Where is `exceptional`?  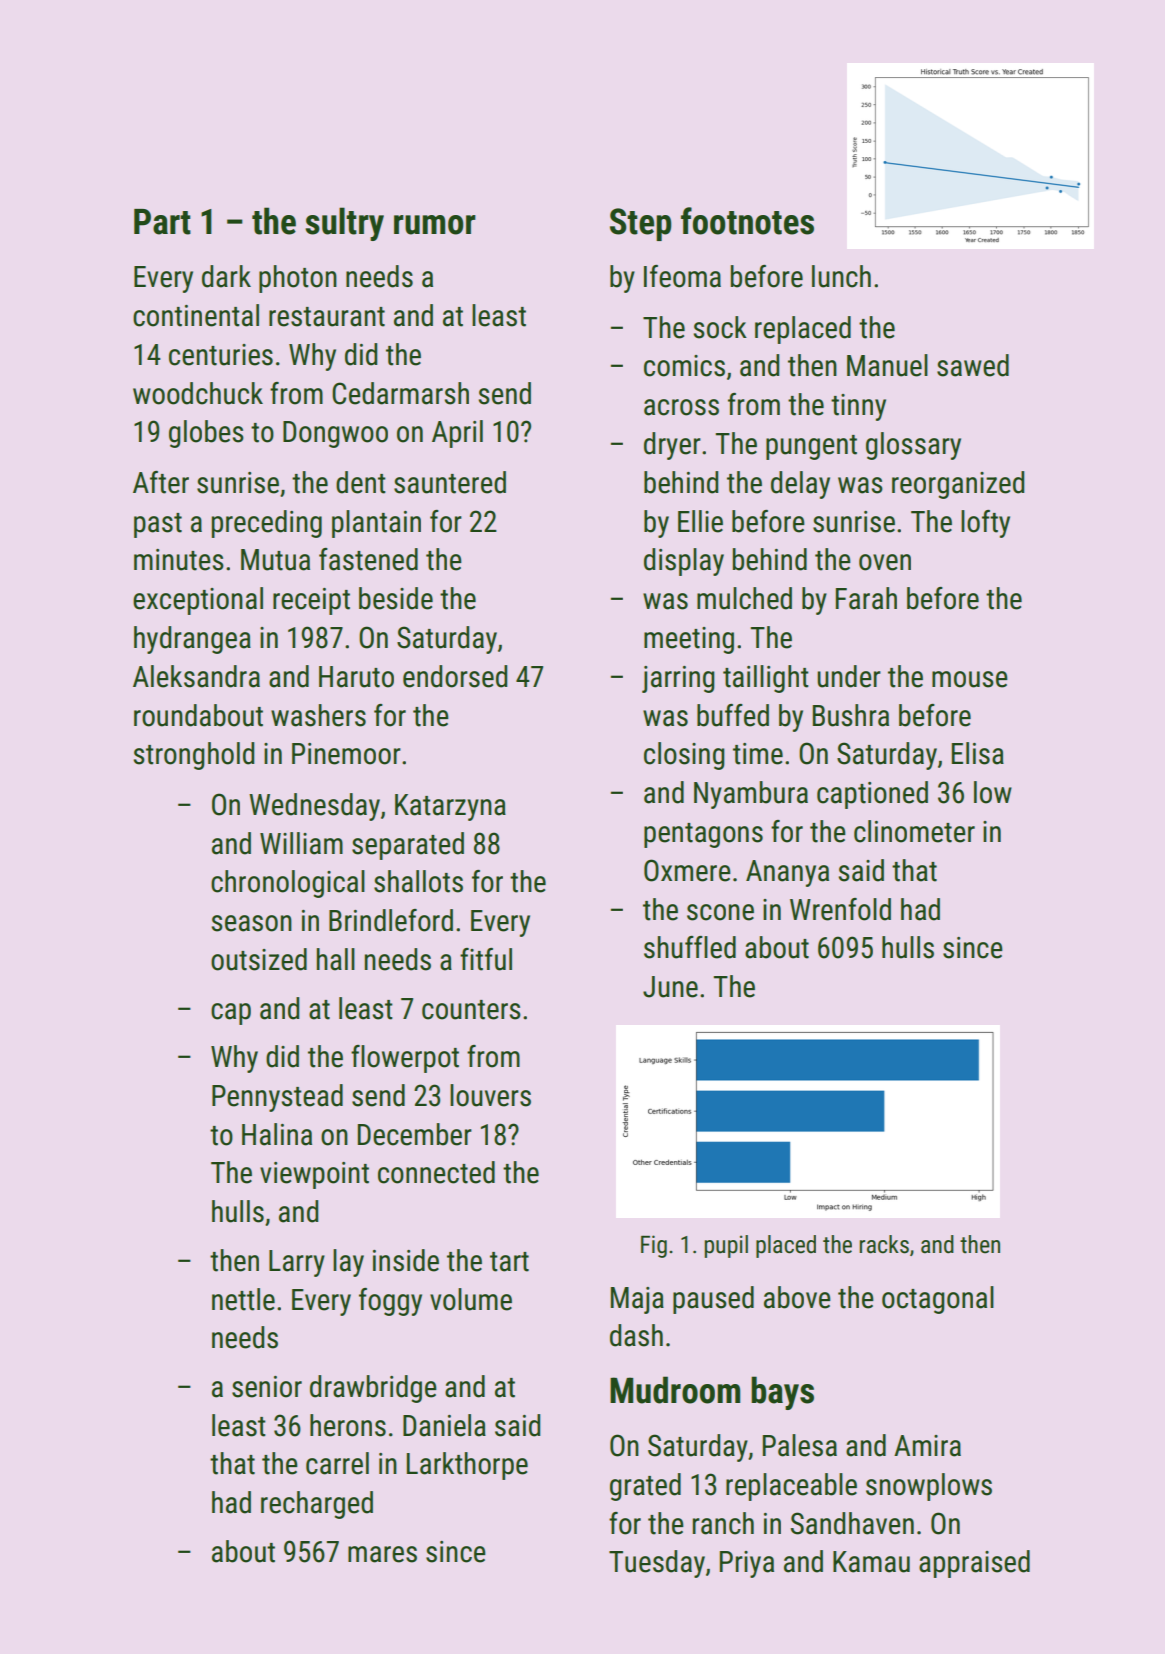 exceptional is located at coordinates (198, 601).
